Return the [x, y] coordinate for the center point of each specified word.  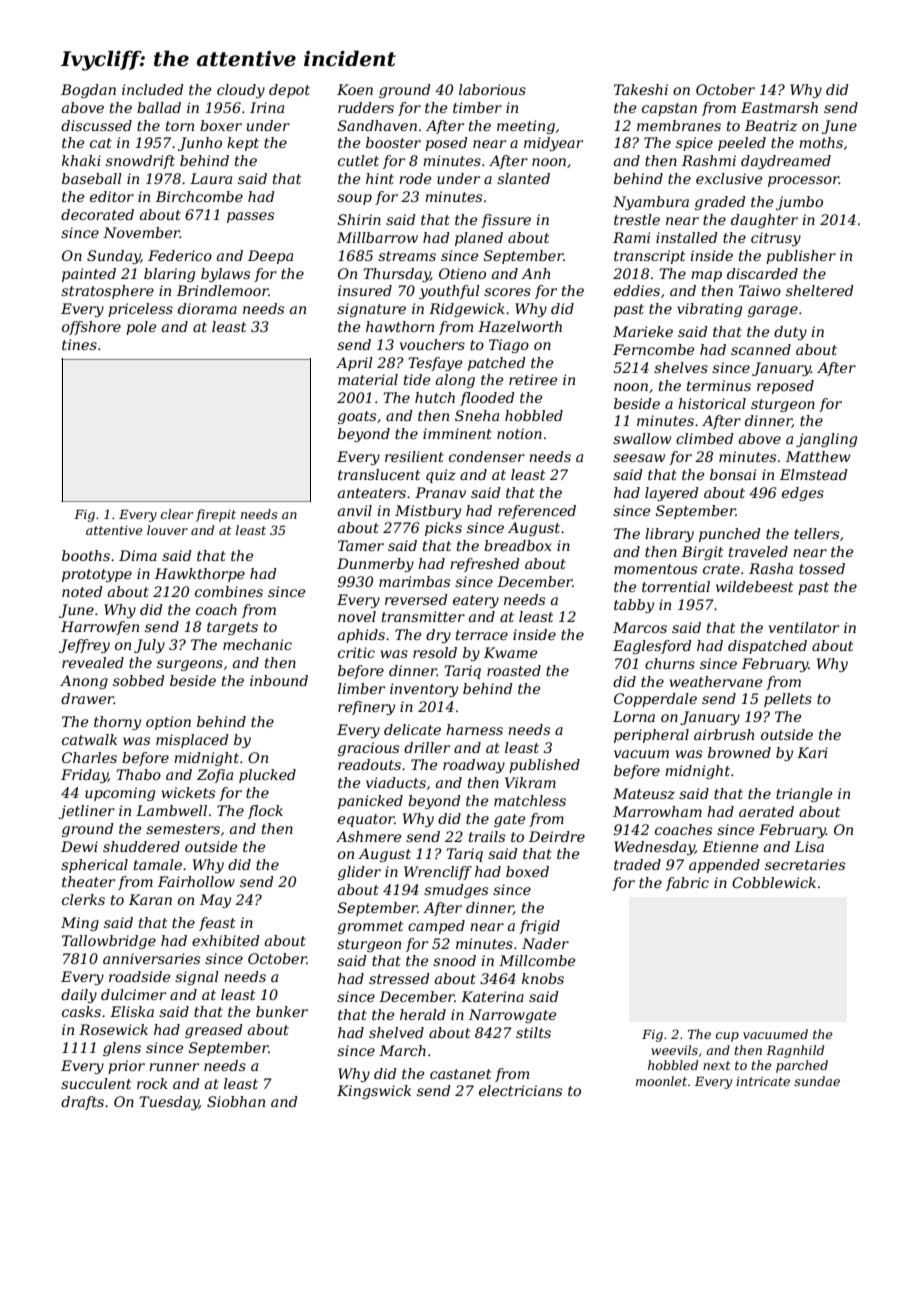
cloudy [241, 91]
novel [357, 616]
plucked [267, 776]
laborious [492, 89]
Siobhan [236, 1101]
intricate [763, 1081]
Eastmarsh [779, 107]
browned [739, 752]
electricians [520, 1090]
